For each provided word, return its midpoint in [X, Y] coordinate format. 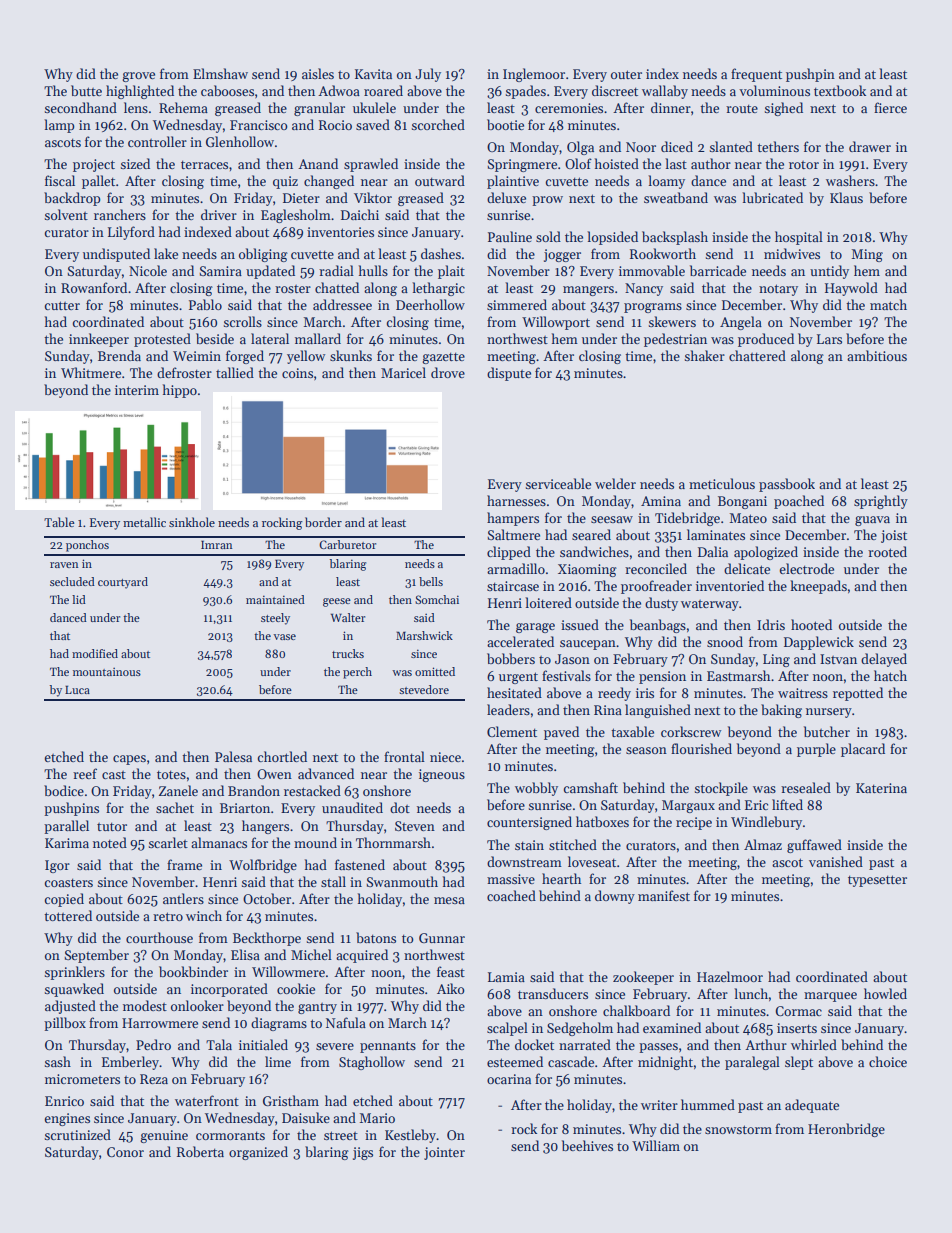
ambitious [877, 355]
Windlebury [766, 823]
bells [431, 581]
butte [86, 90]
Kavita [373, 74]
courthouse [159, 937]
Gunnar [442, 938]
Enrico [64, 1101]
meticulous [722, 483]
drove [448, 372]
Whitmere [91, 372]
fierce [890, 107]
